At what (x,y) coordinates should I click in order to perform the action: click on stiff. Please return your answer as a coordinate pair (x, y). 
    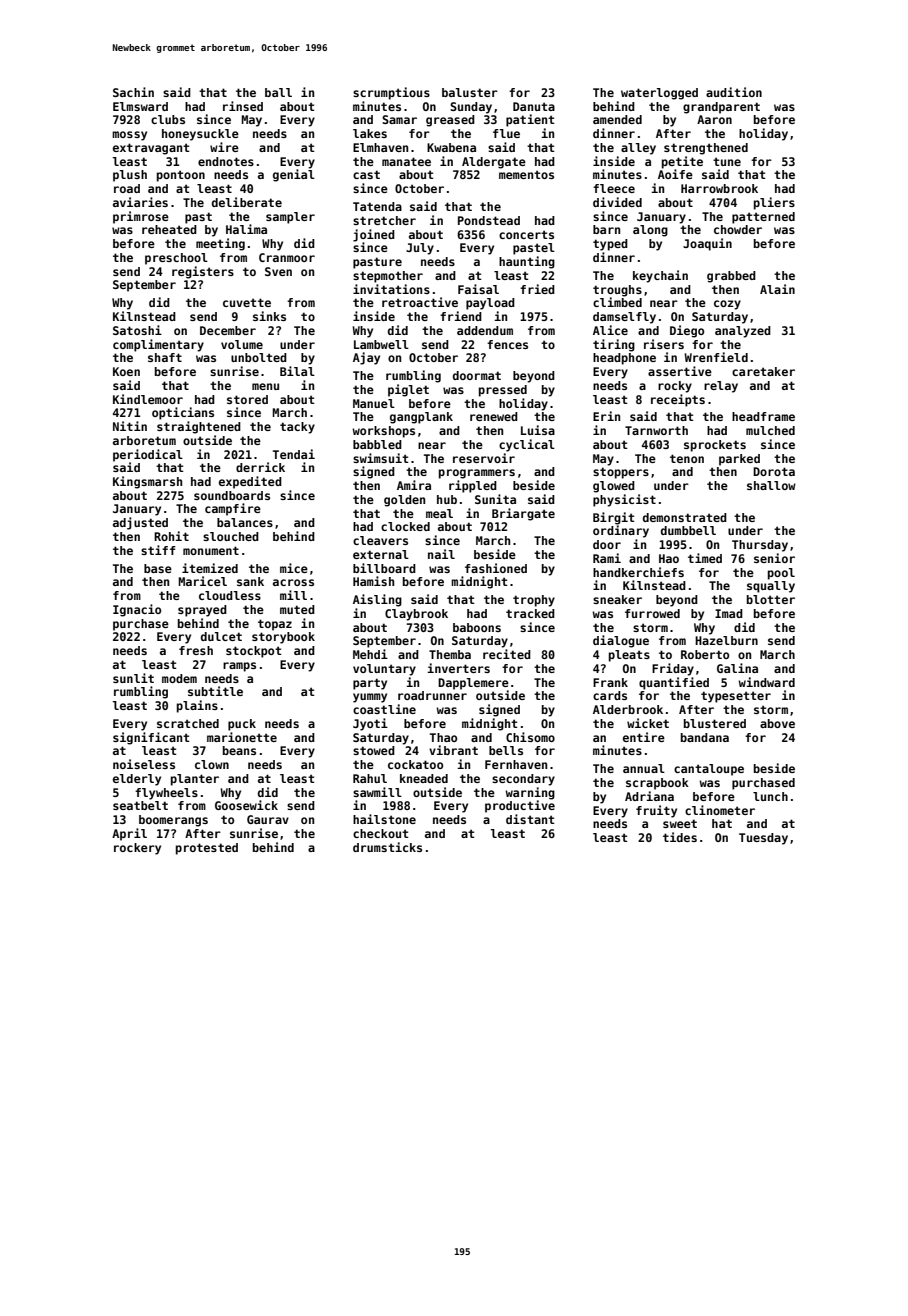
    Looking at the image, I should click on (158, 550).
